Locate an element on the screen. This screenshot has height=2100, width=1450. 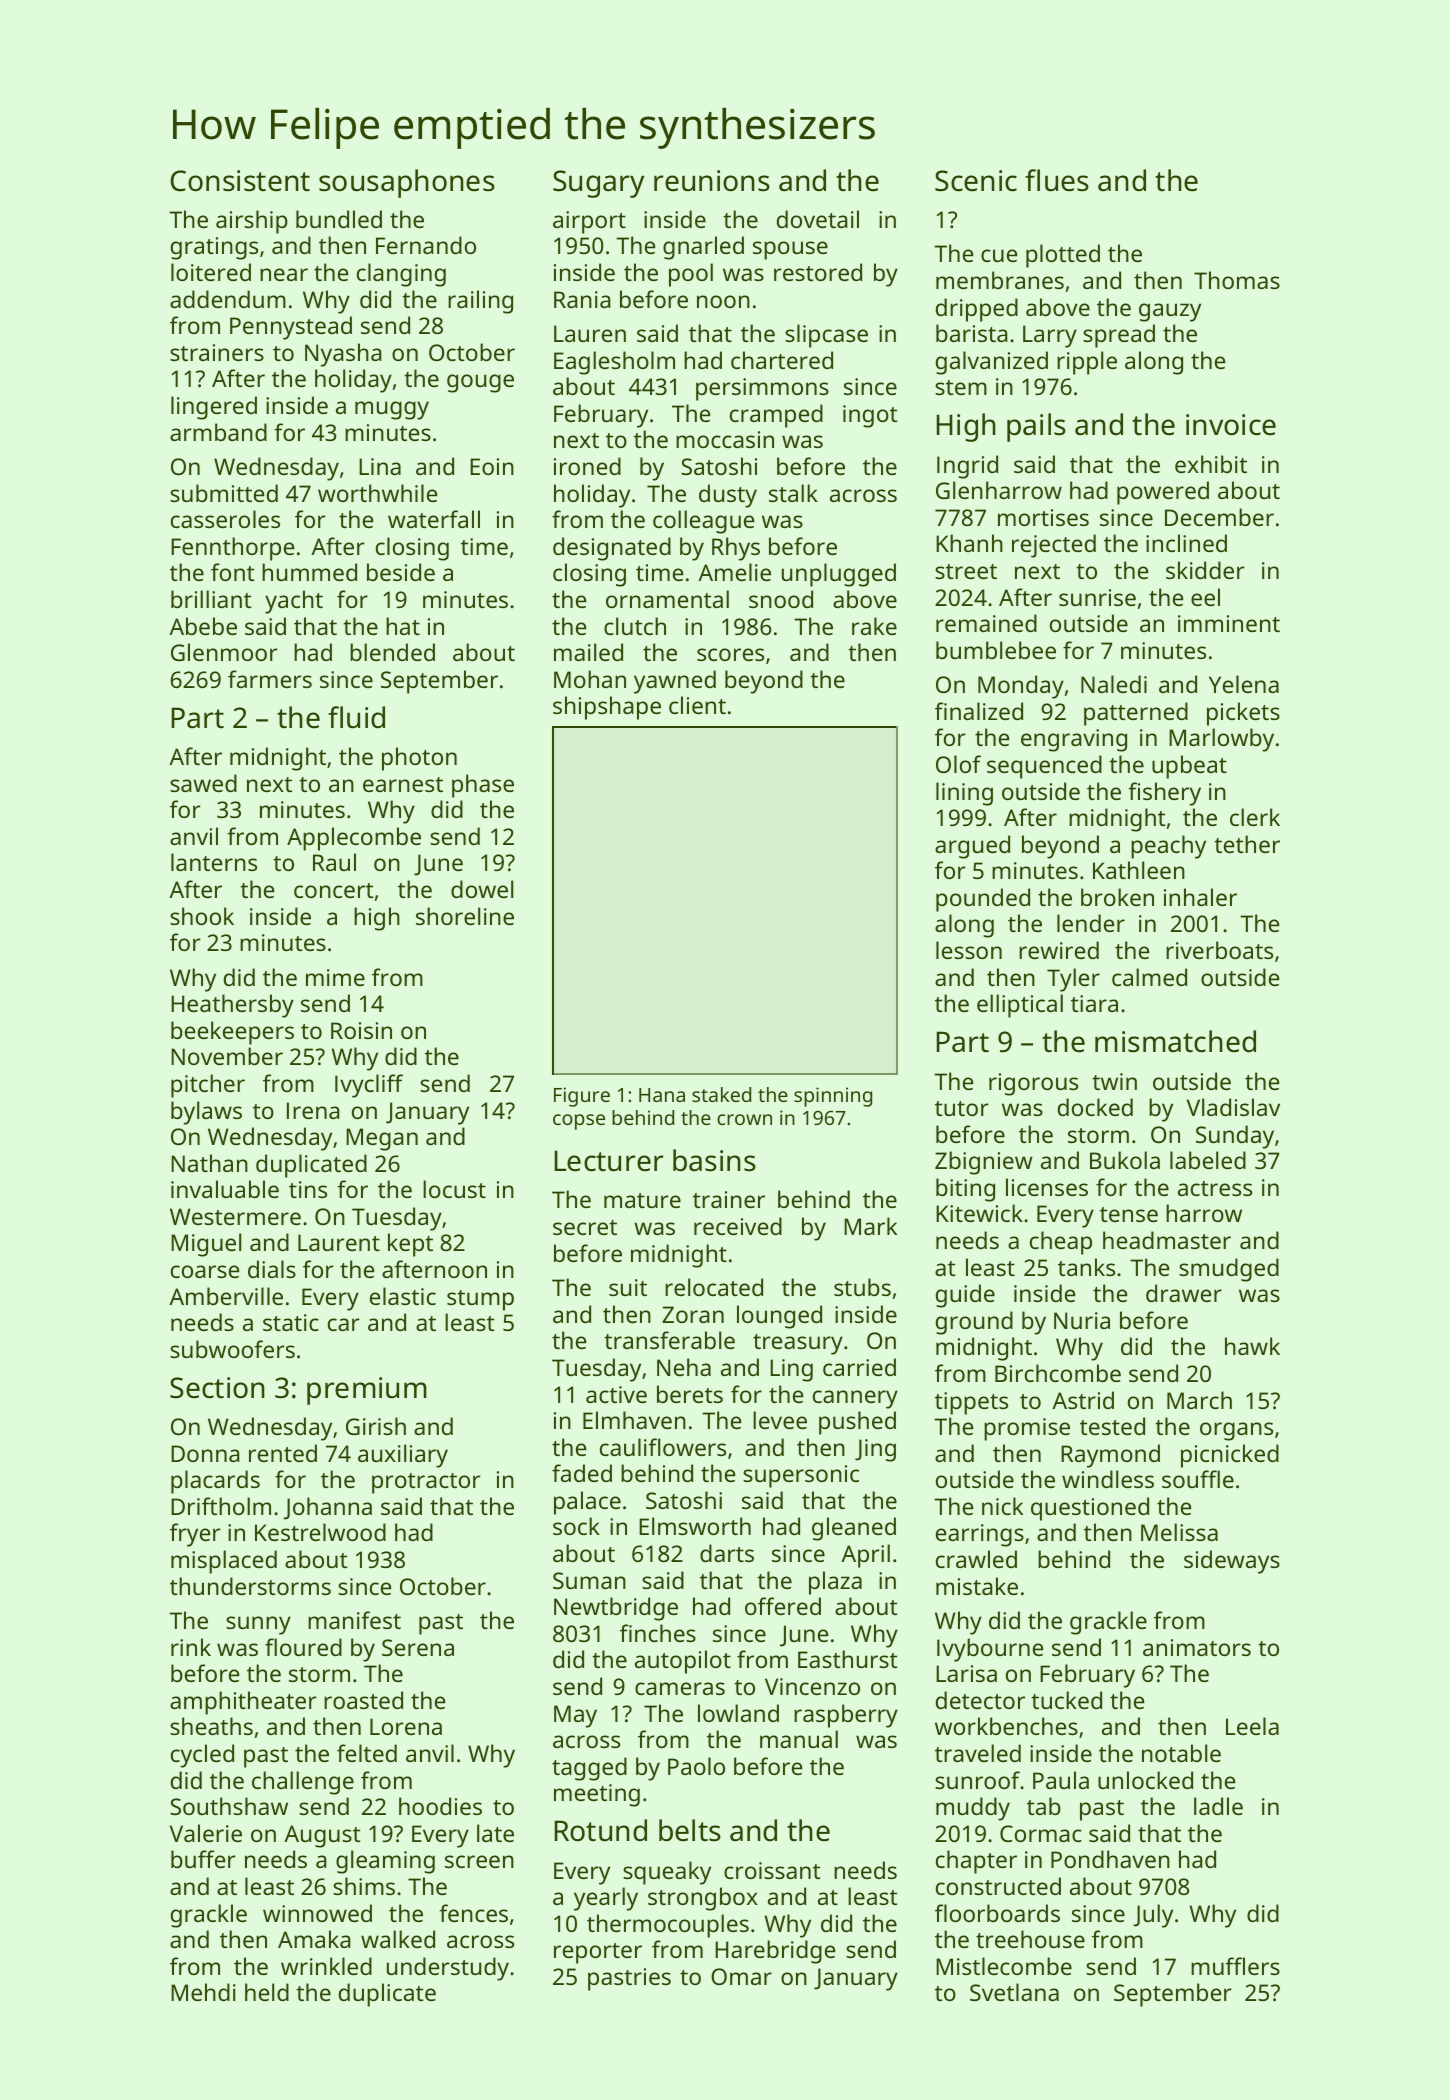
coarse is located at coordinates (205, 1271).
